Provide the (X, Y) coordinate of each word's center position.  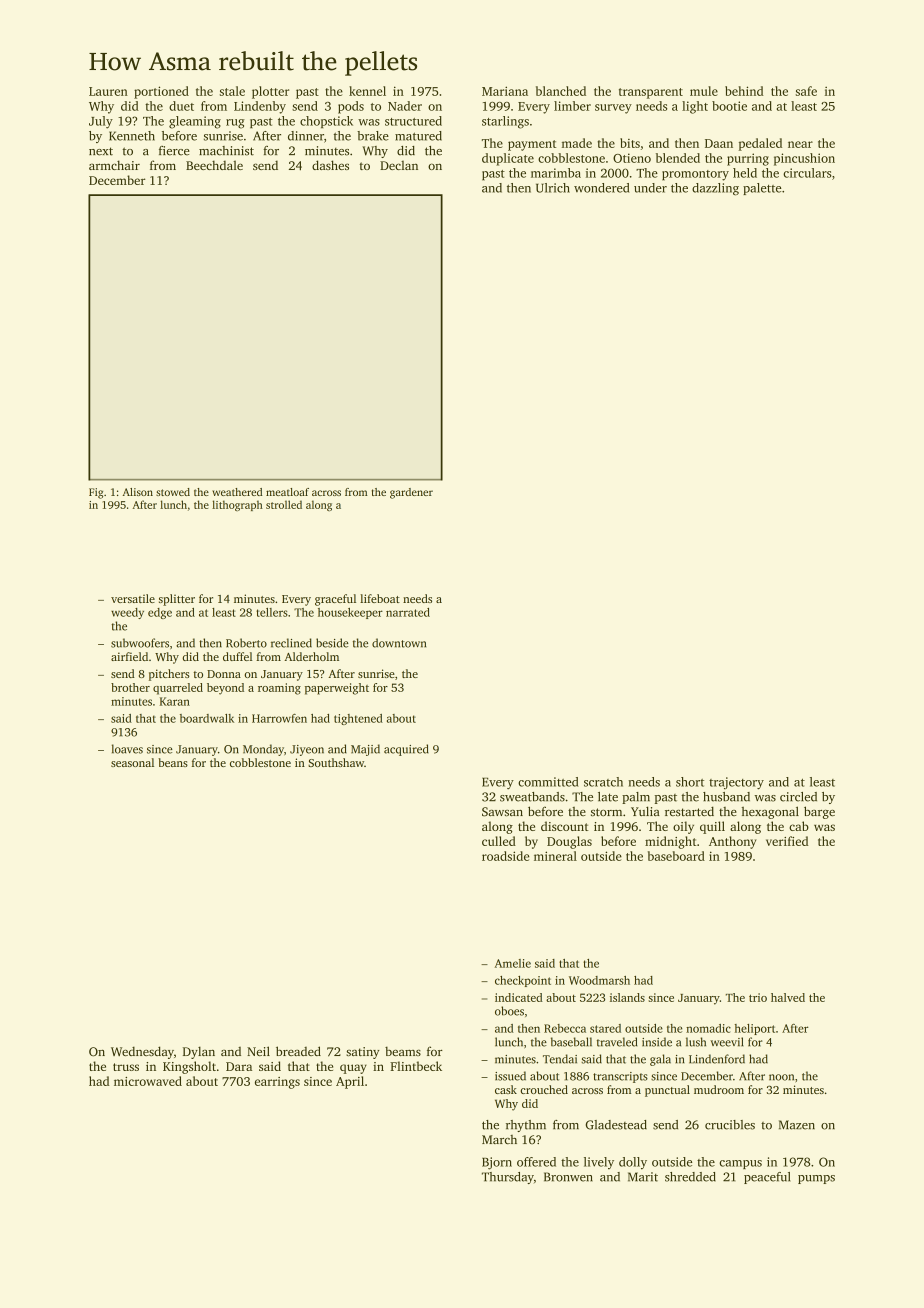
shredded (690, 1177)
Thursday (508, 1178)
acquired (406, 750)
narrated (408, 612)
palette (762, 189)
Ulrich (553, 188)
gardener (411, 493)
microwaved (148, 1081)
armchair (114, 165)
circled (798, 797)
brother (130, 687)
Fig (96, 493)
